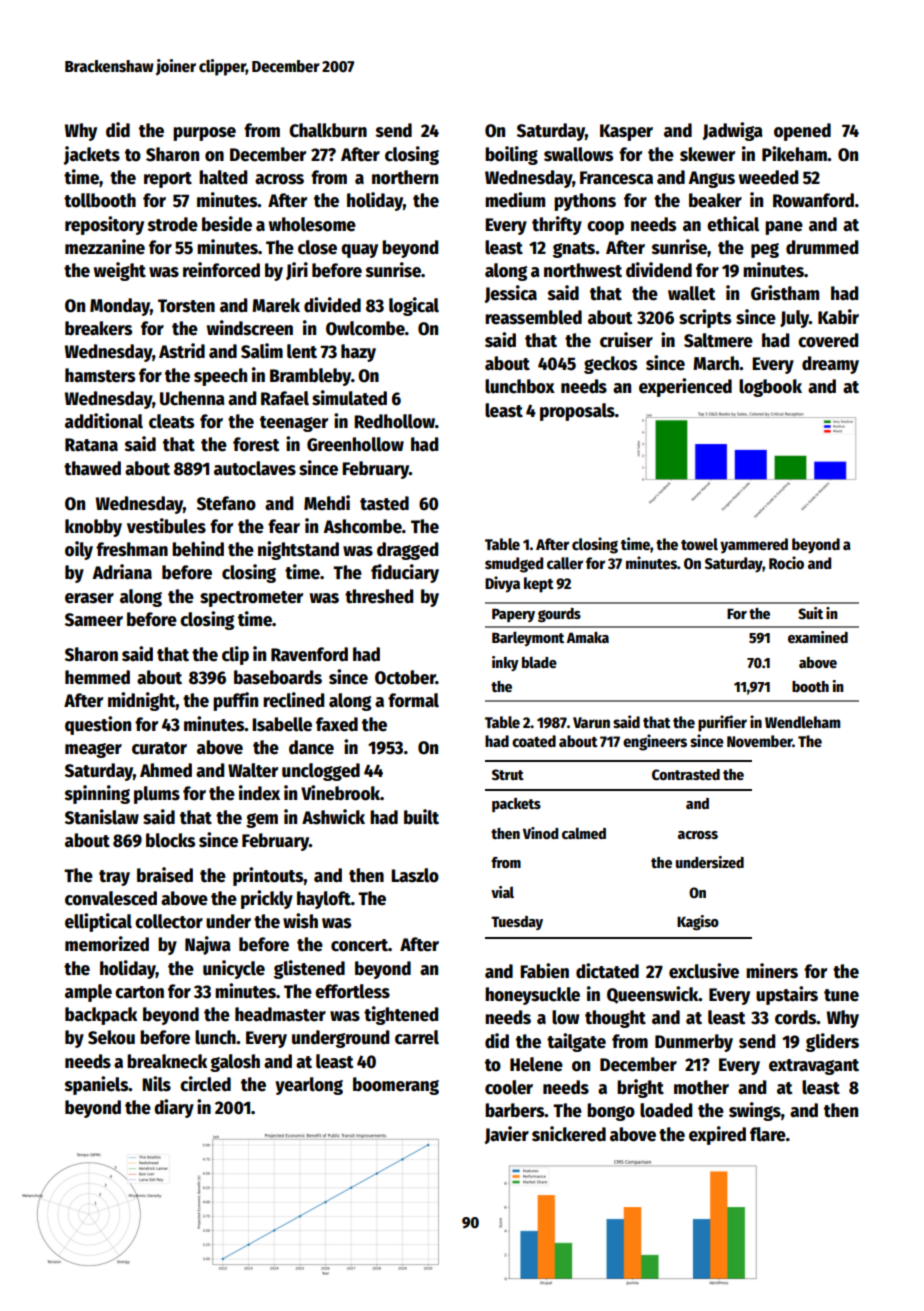 The width and height of the page is (924, 1311). I want to click on Stefano, so click(226, 503).
